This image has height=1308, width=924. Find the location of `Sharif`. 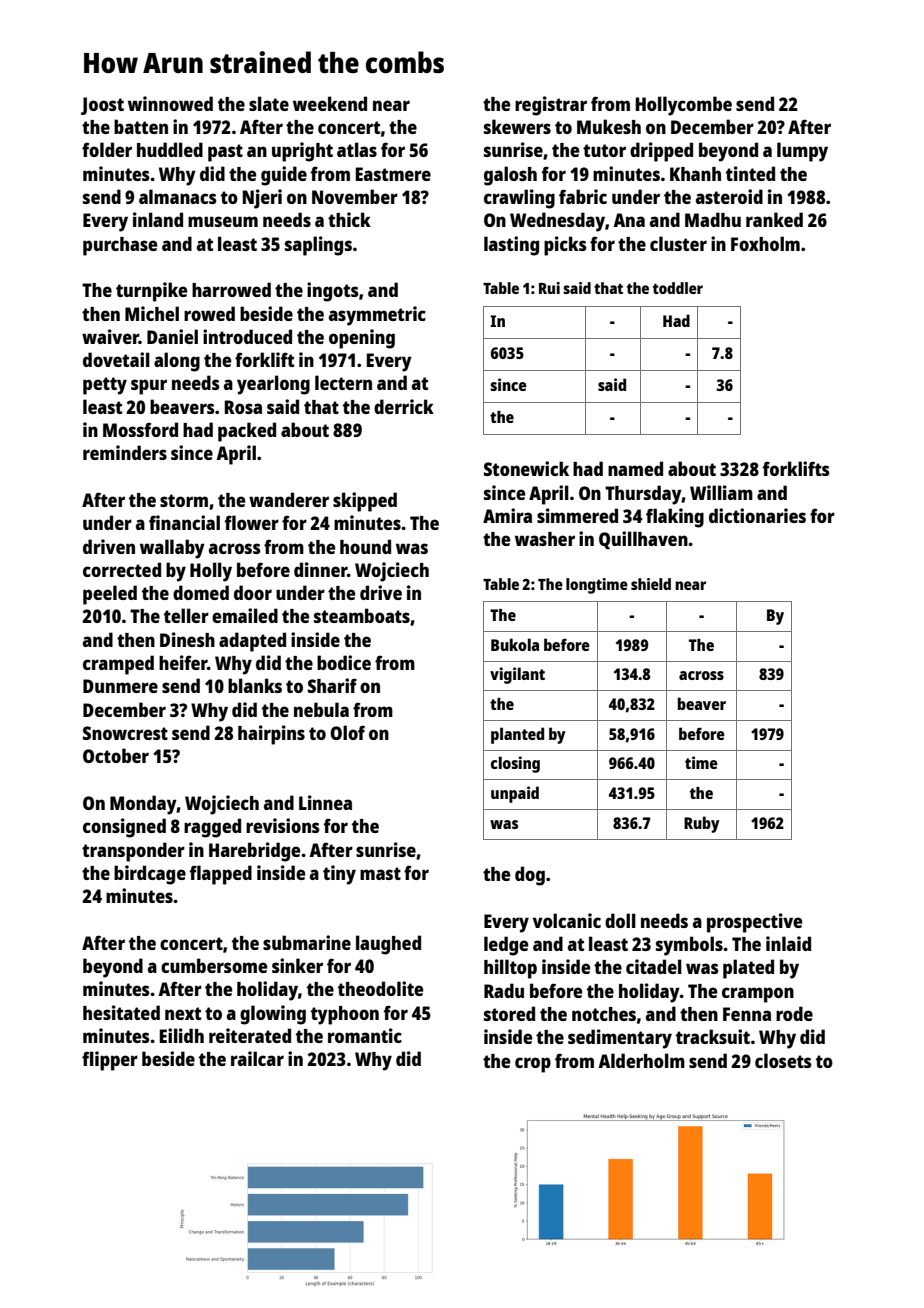

Sharif is located at coordinates (332, 685).
